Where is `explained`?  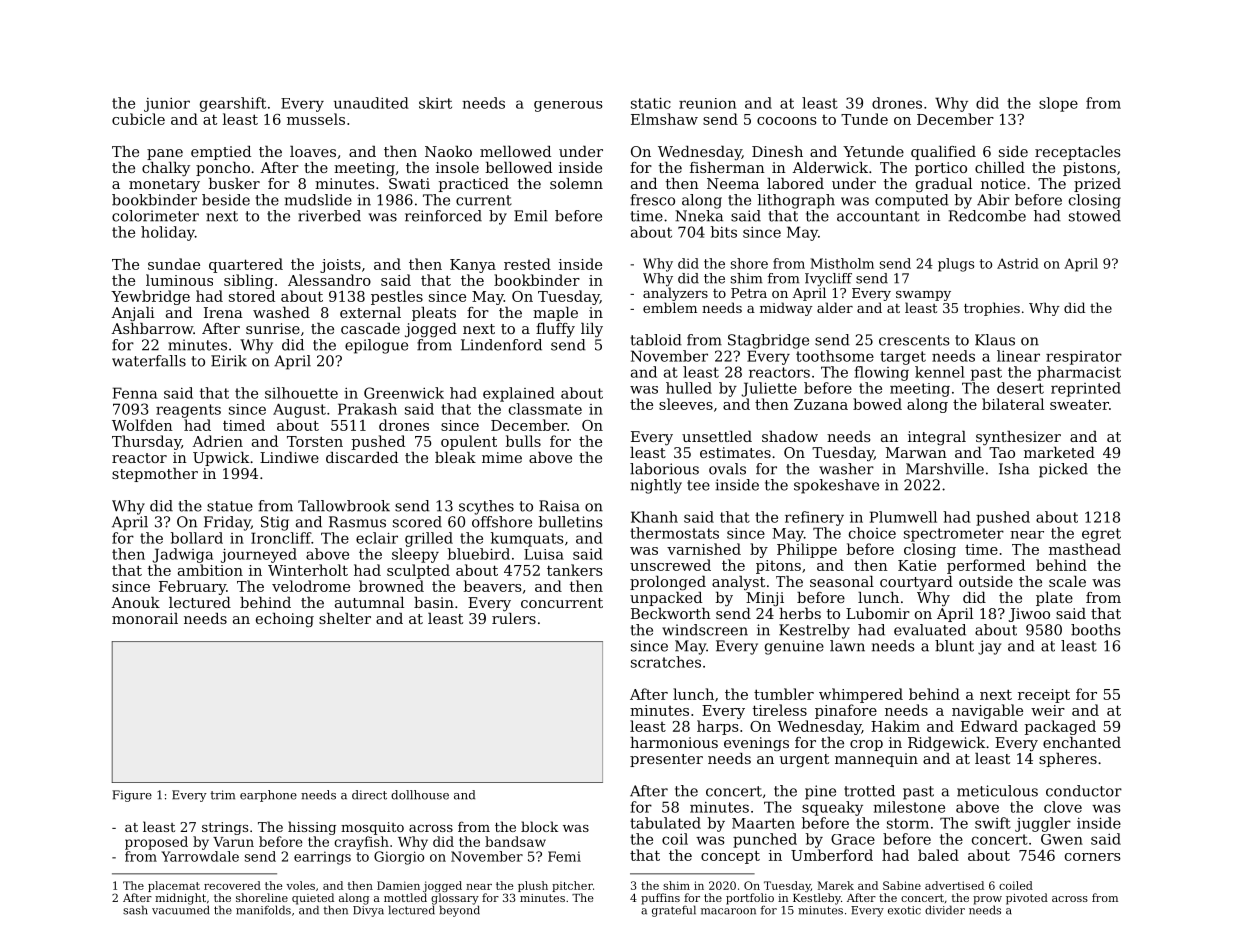
explained is located at coordinates (519, 394).
